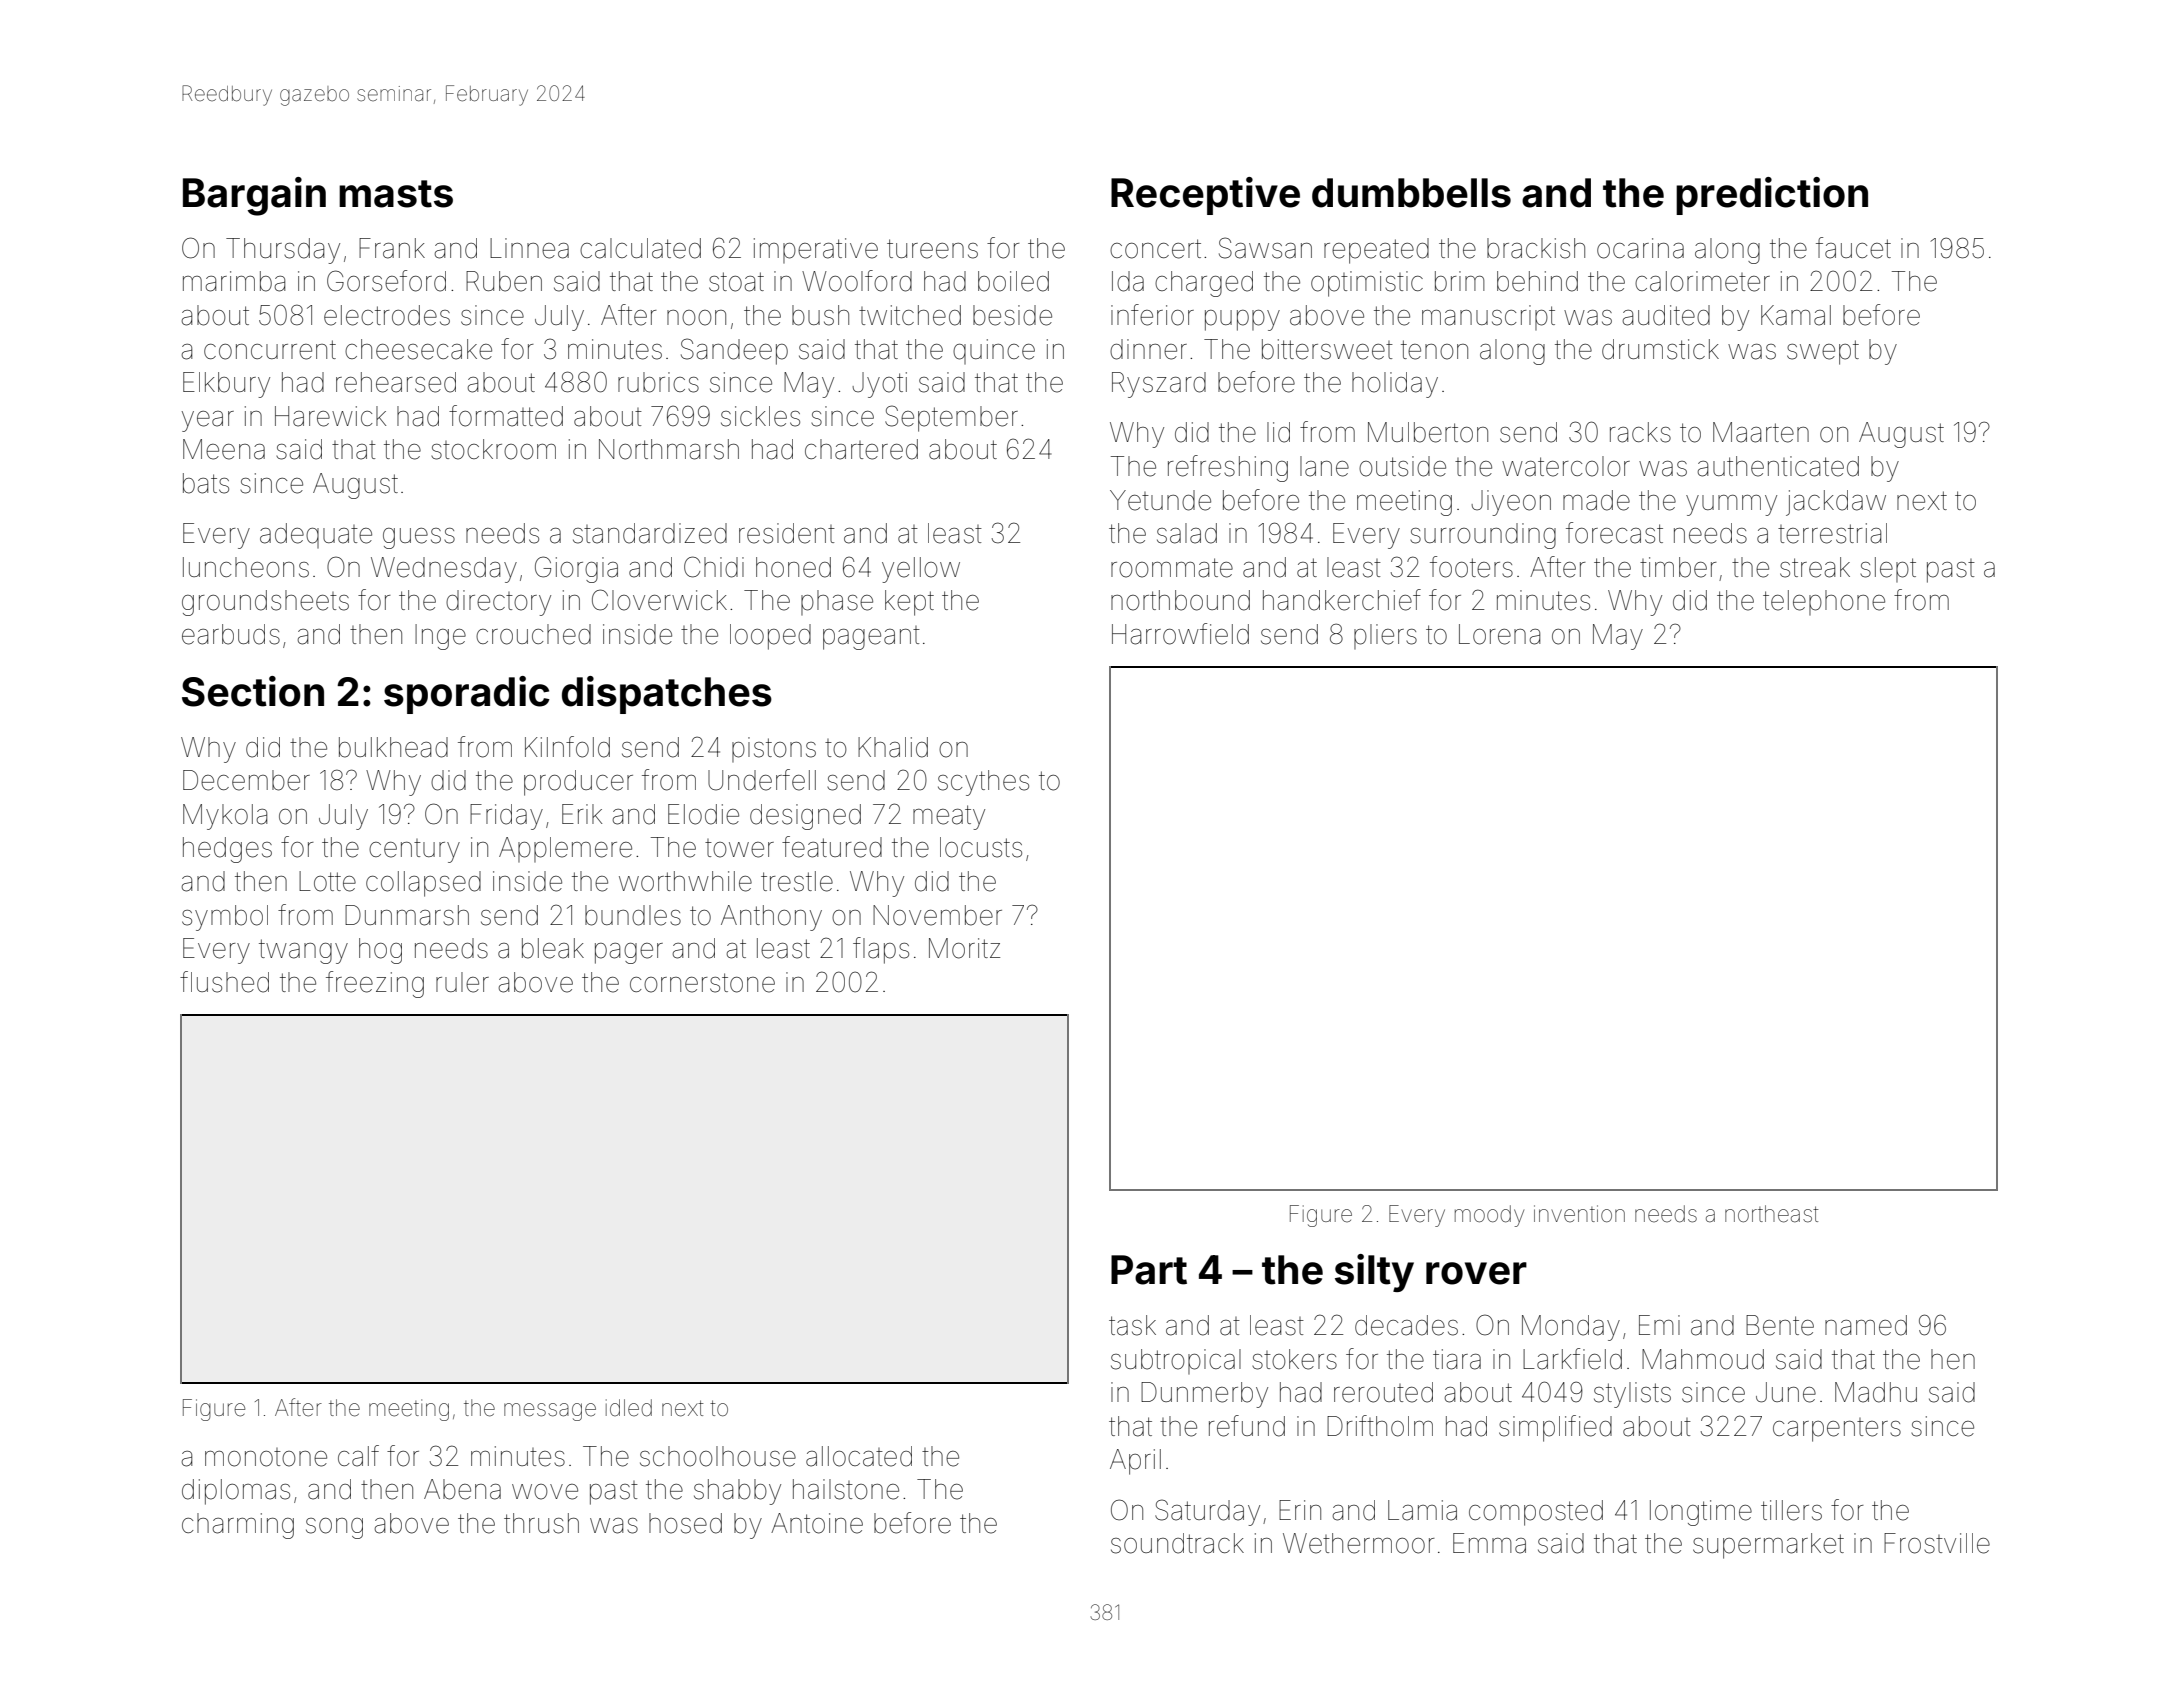 The height and width of the screenshot is (1683, 2178). I want to click on charged, so click(1204, 284).
